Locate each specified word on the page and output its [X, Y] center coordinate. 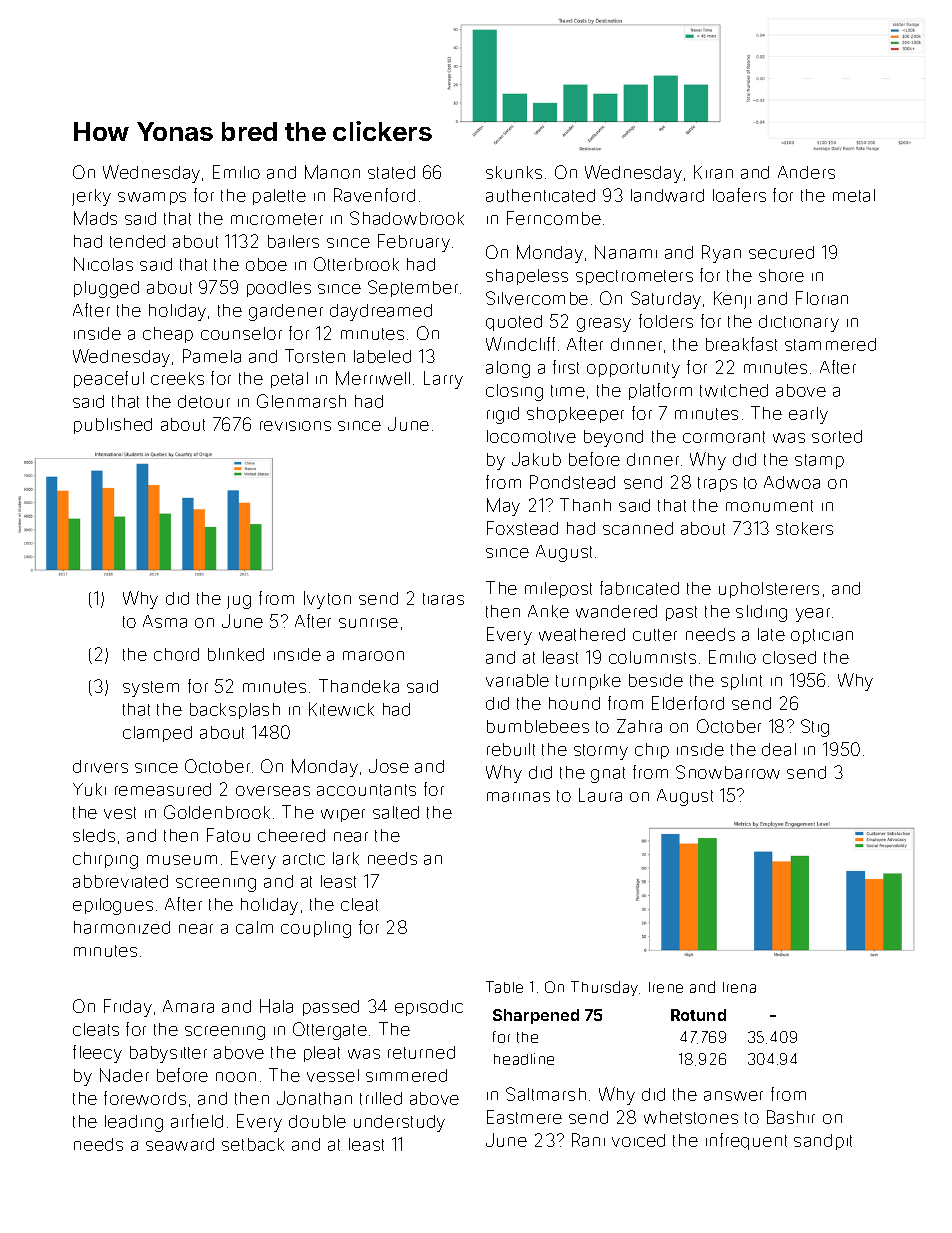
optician [822, 636]
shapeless [527, 277]
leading [134, 1123]
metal [854, 195]
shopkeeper [575, 415]
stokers [804, 528]
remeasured [163, 789]
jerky [91, 197]
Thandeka [359, 686]
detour [204, 401]
